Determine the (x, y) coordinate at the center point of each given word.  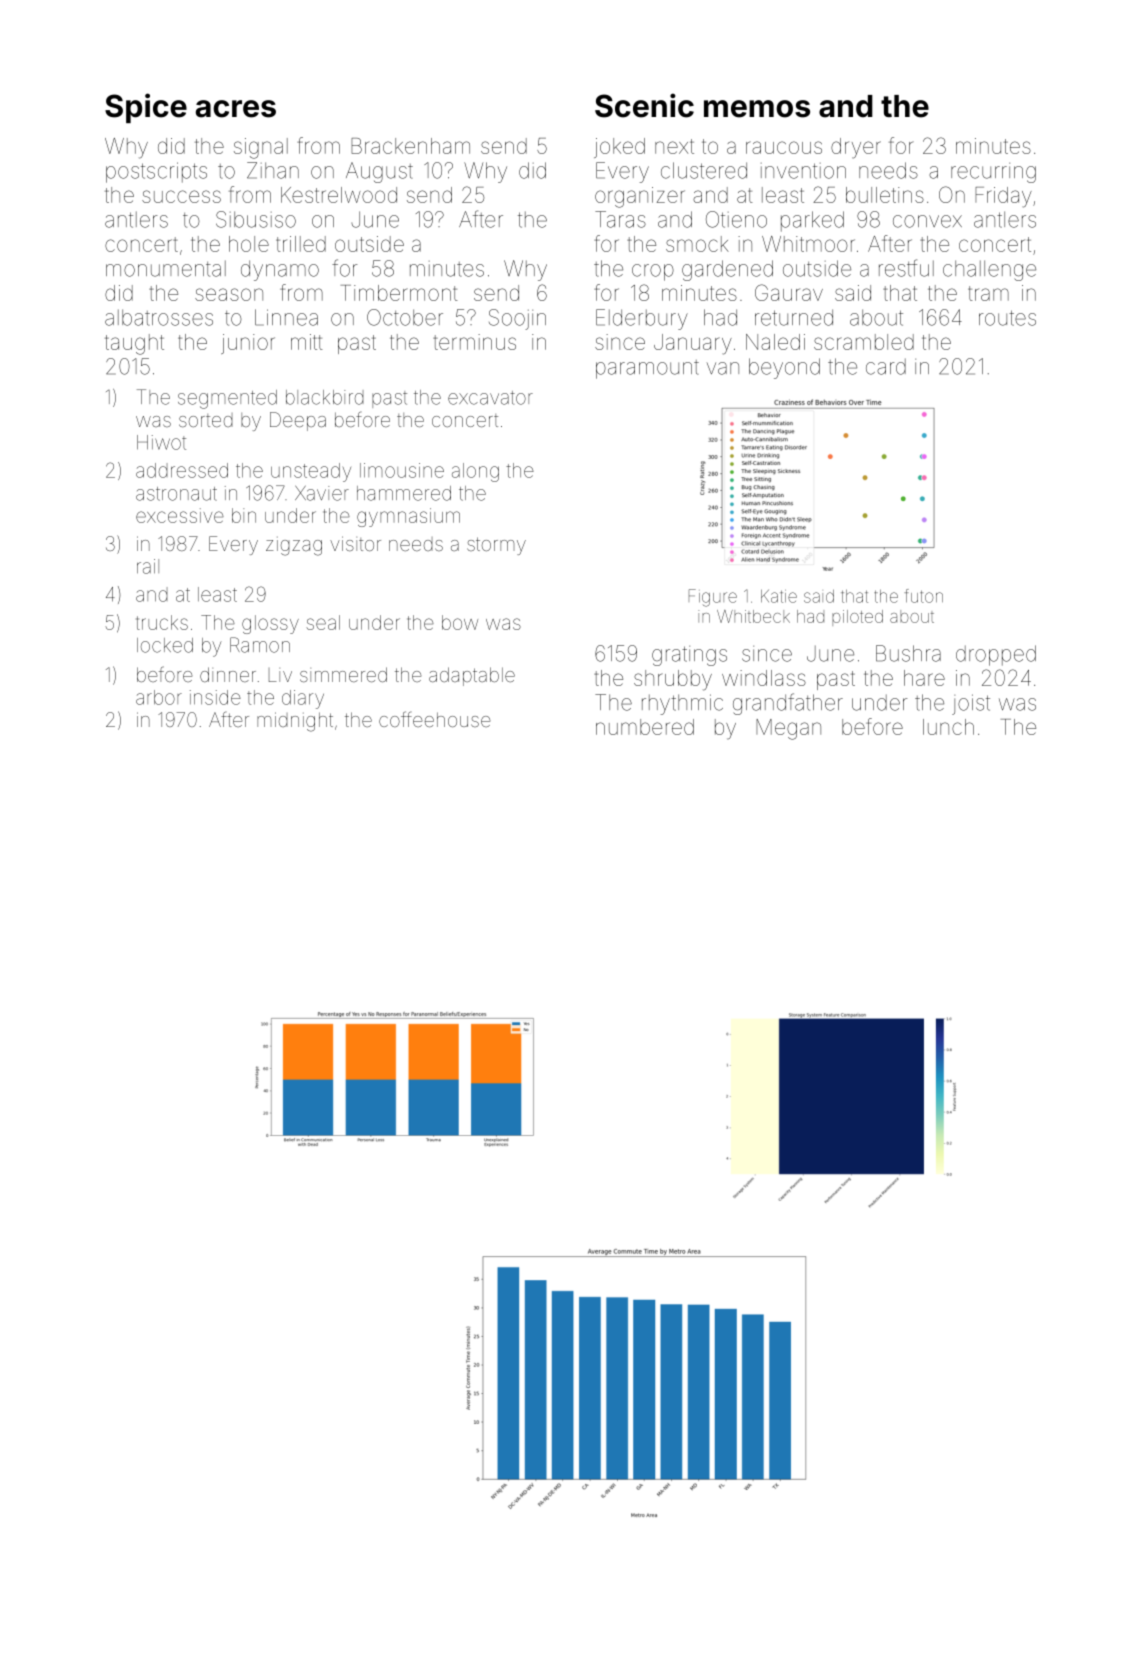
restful (906, 268)
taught (134, 344)
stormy (496, 546)
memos (757, 109)
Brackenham (410, 146)
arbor (159, 697)
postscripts (156, 172)
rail (148, 566)
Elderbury (642, 319)
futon (923, 596)
